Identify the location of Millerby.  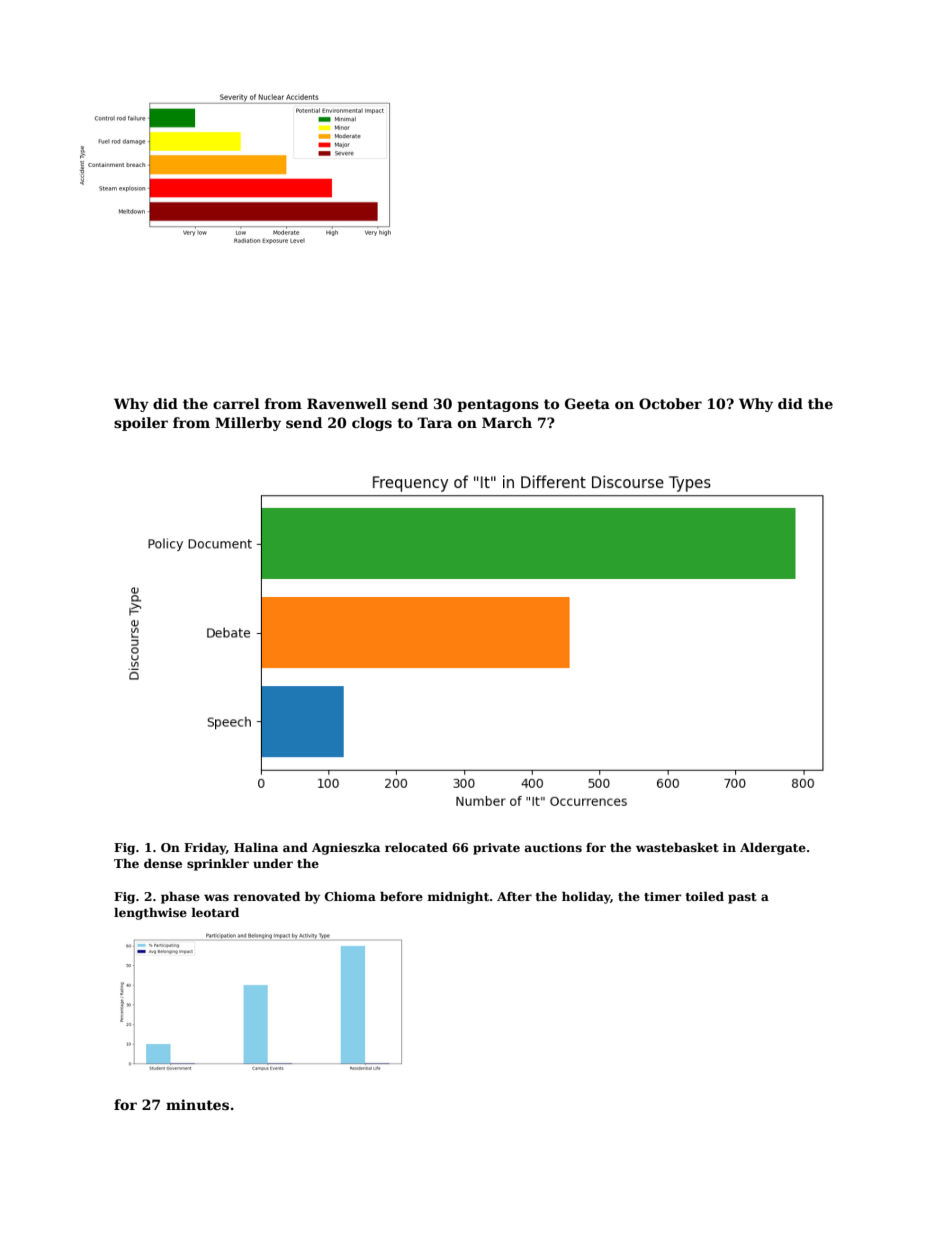
(248, 424).
